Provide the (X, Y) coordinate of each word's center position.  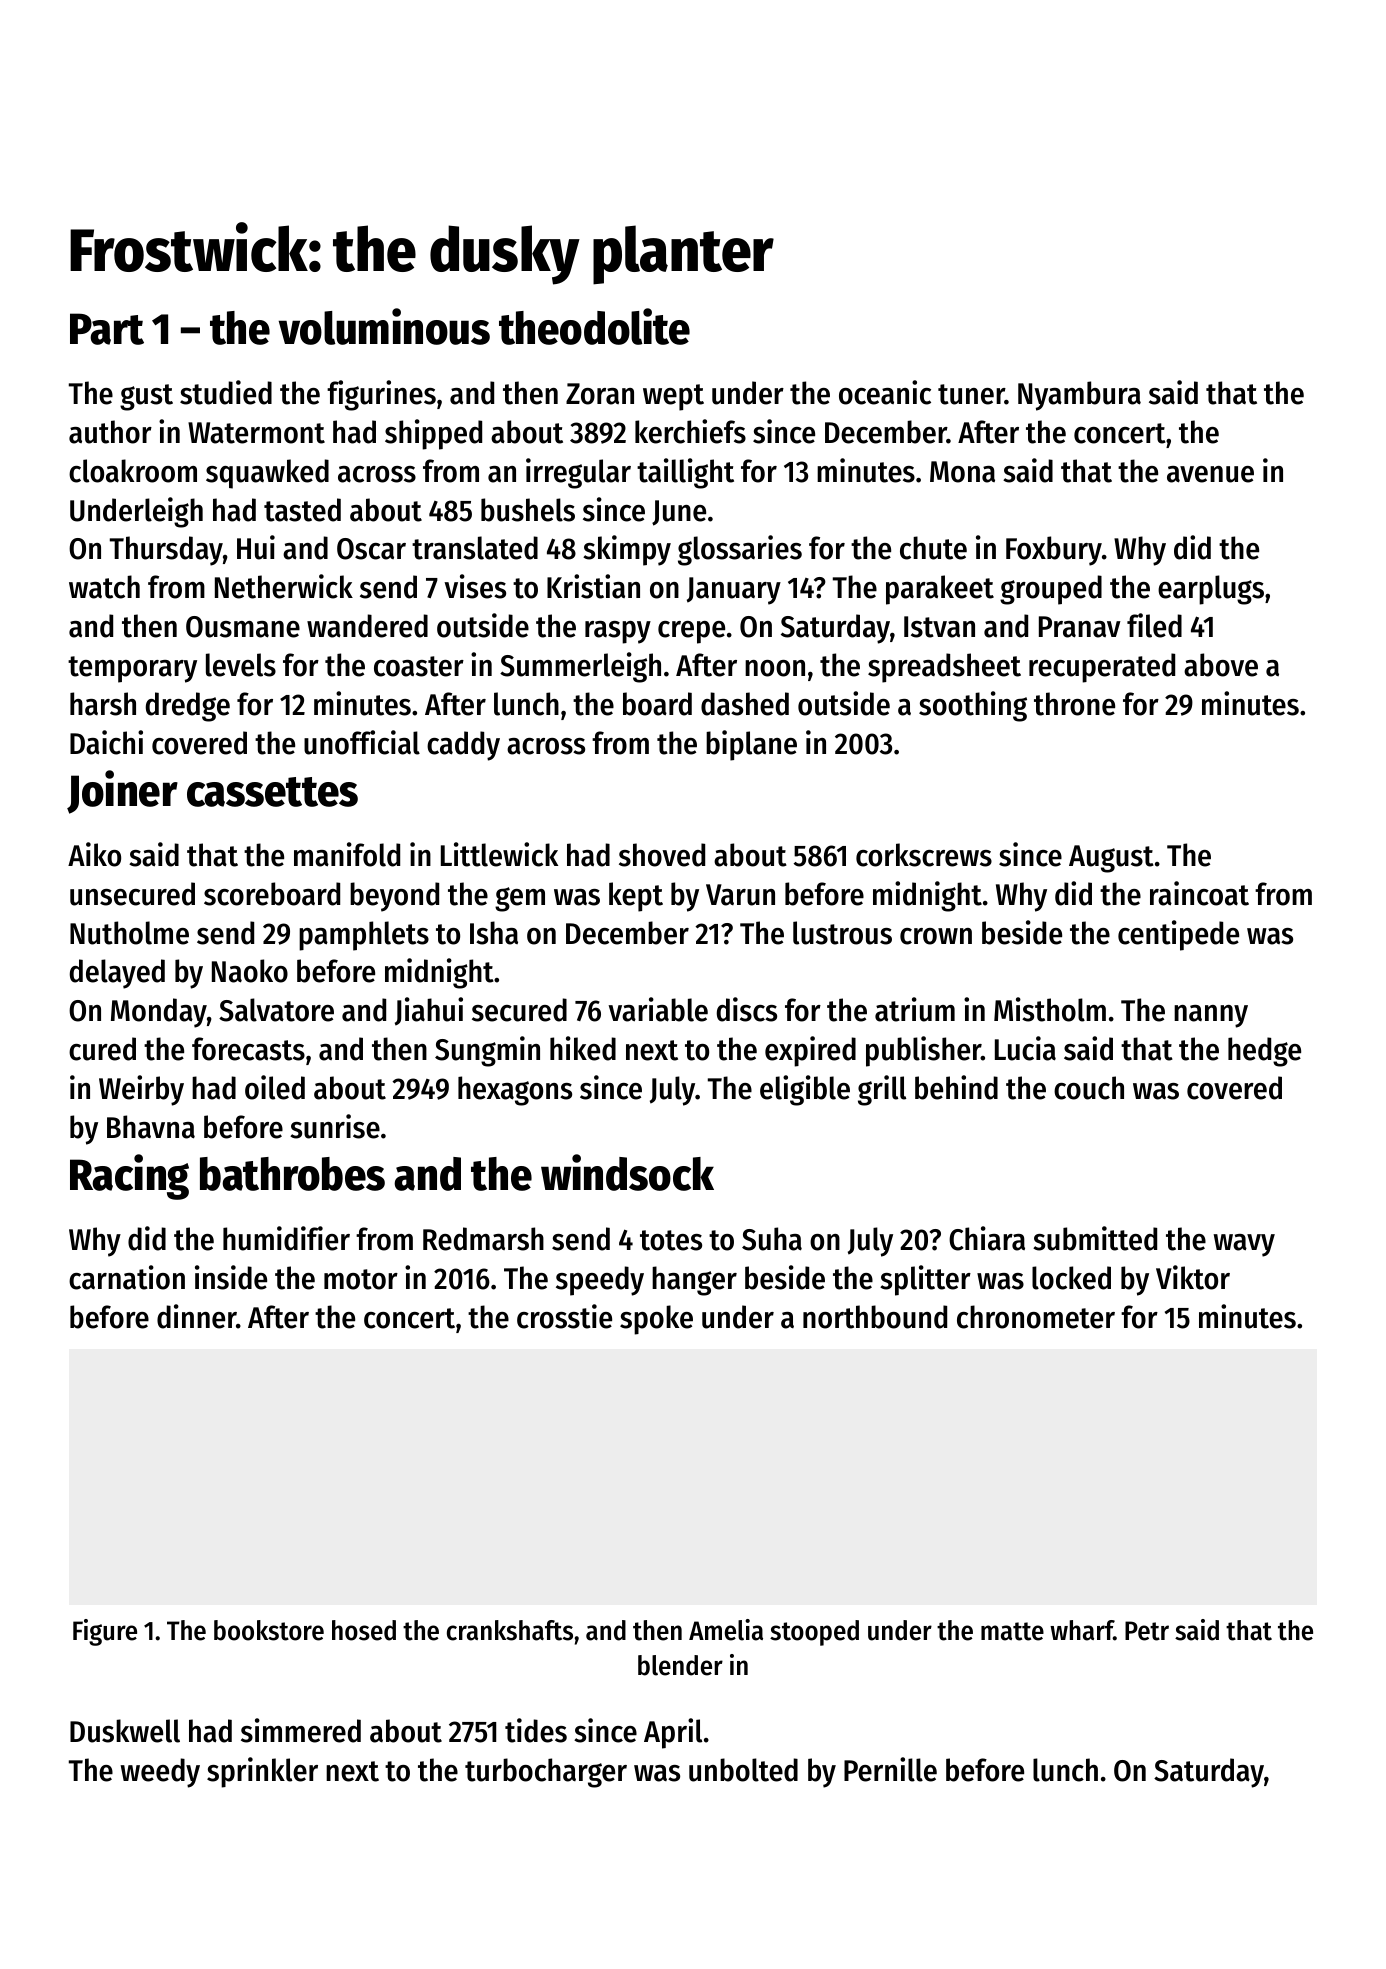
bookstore (269, 1630)
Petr (1147, 1631)
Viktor (1193, 1277)
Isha (494, 933)
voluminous (384, 326)
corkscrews (924, 855)
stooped (814, 1633)
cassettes (272, 792)
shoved (662, 855)
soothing (973, 706)
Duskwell (125, 1731)
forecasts (248, 1049)
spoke (656, 1320)
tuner (971, 394)
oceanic (885, 392)
